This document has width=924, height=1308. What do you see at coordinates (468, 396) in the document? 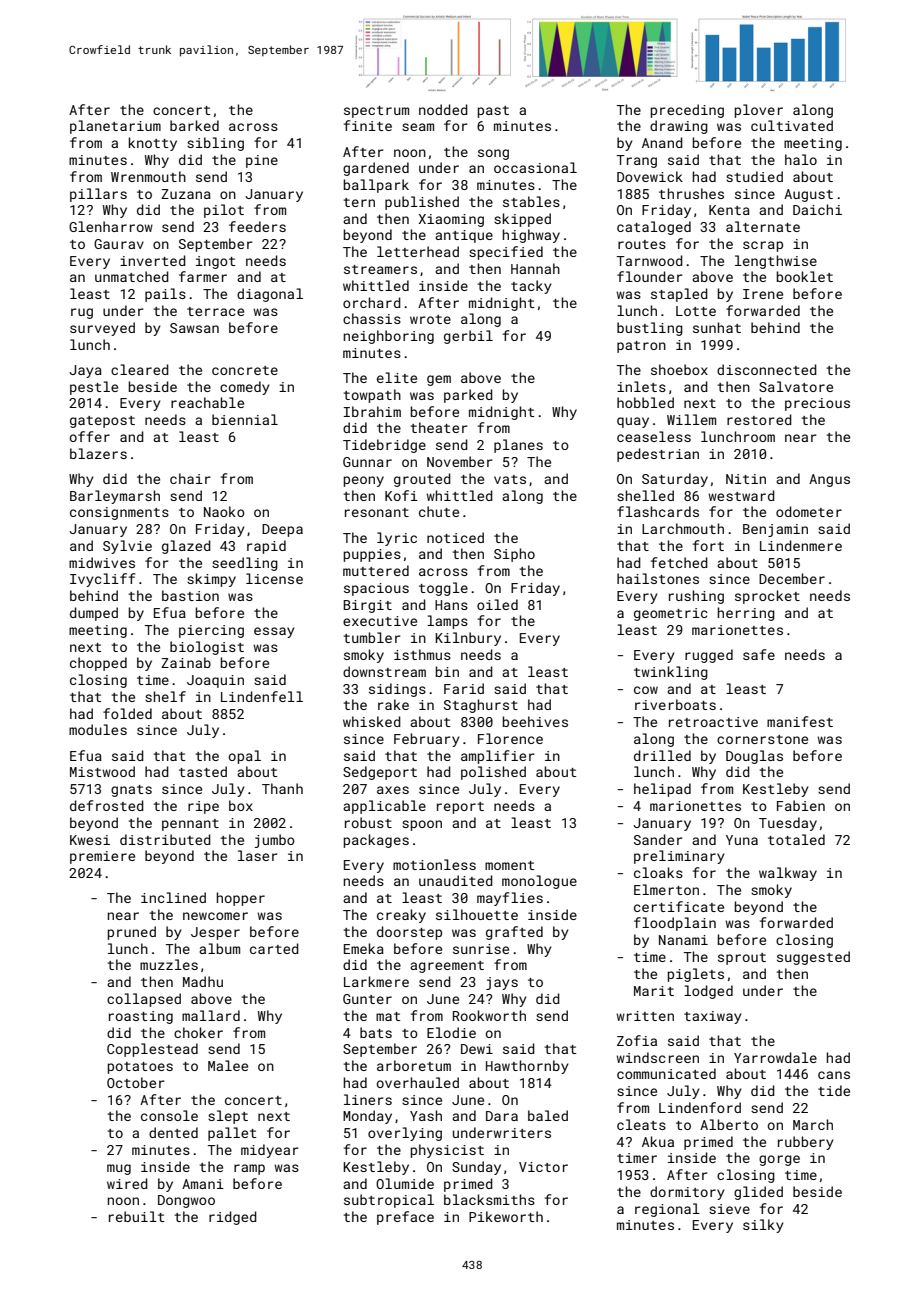
I see `parked` at bounding box center [468, 396].
